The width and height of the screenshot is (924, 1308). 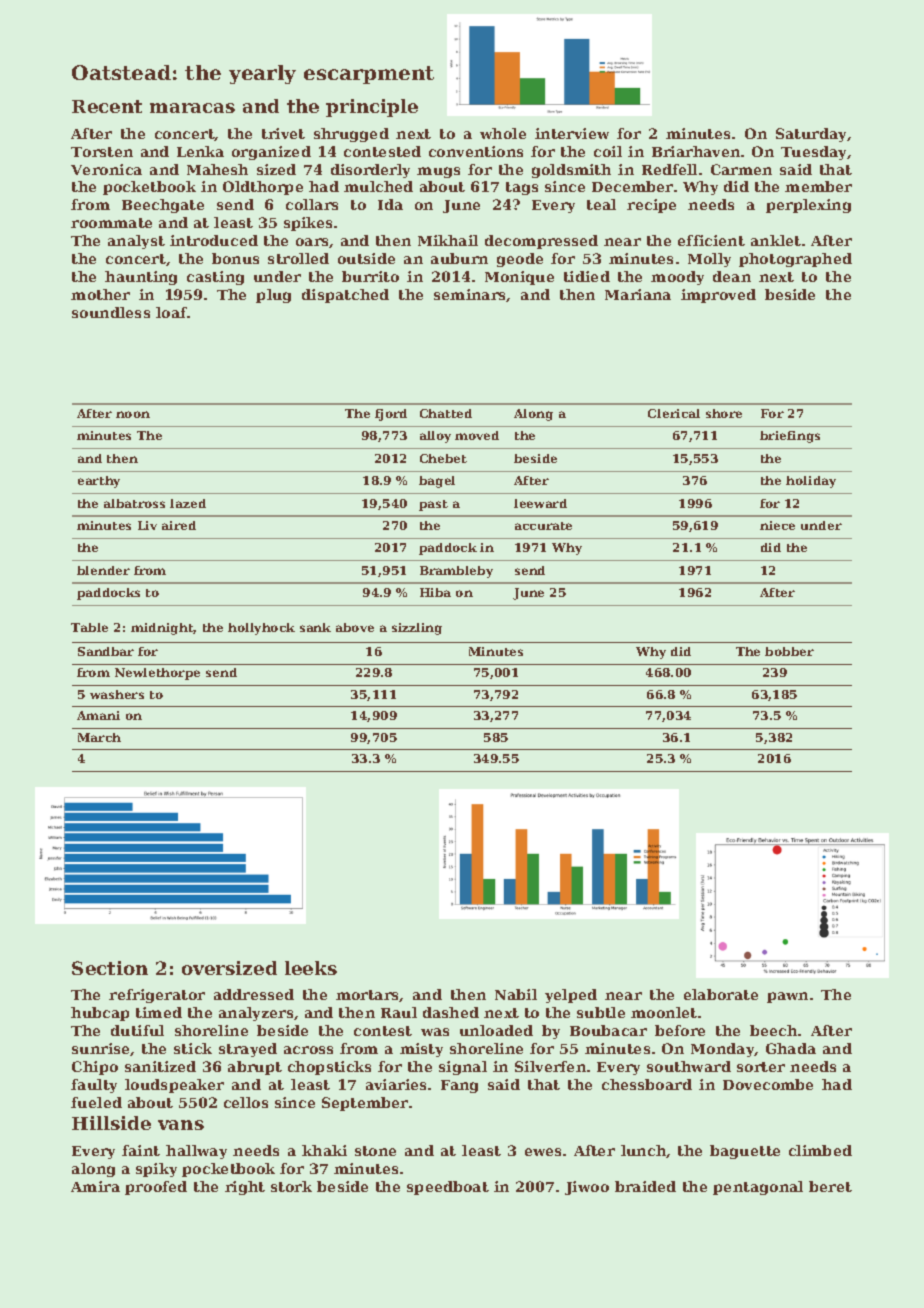 What do you see at coordinates (355, 627) in the screenshot?
I see `above` at bounding box center [355, 627].
